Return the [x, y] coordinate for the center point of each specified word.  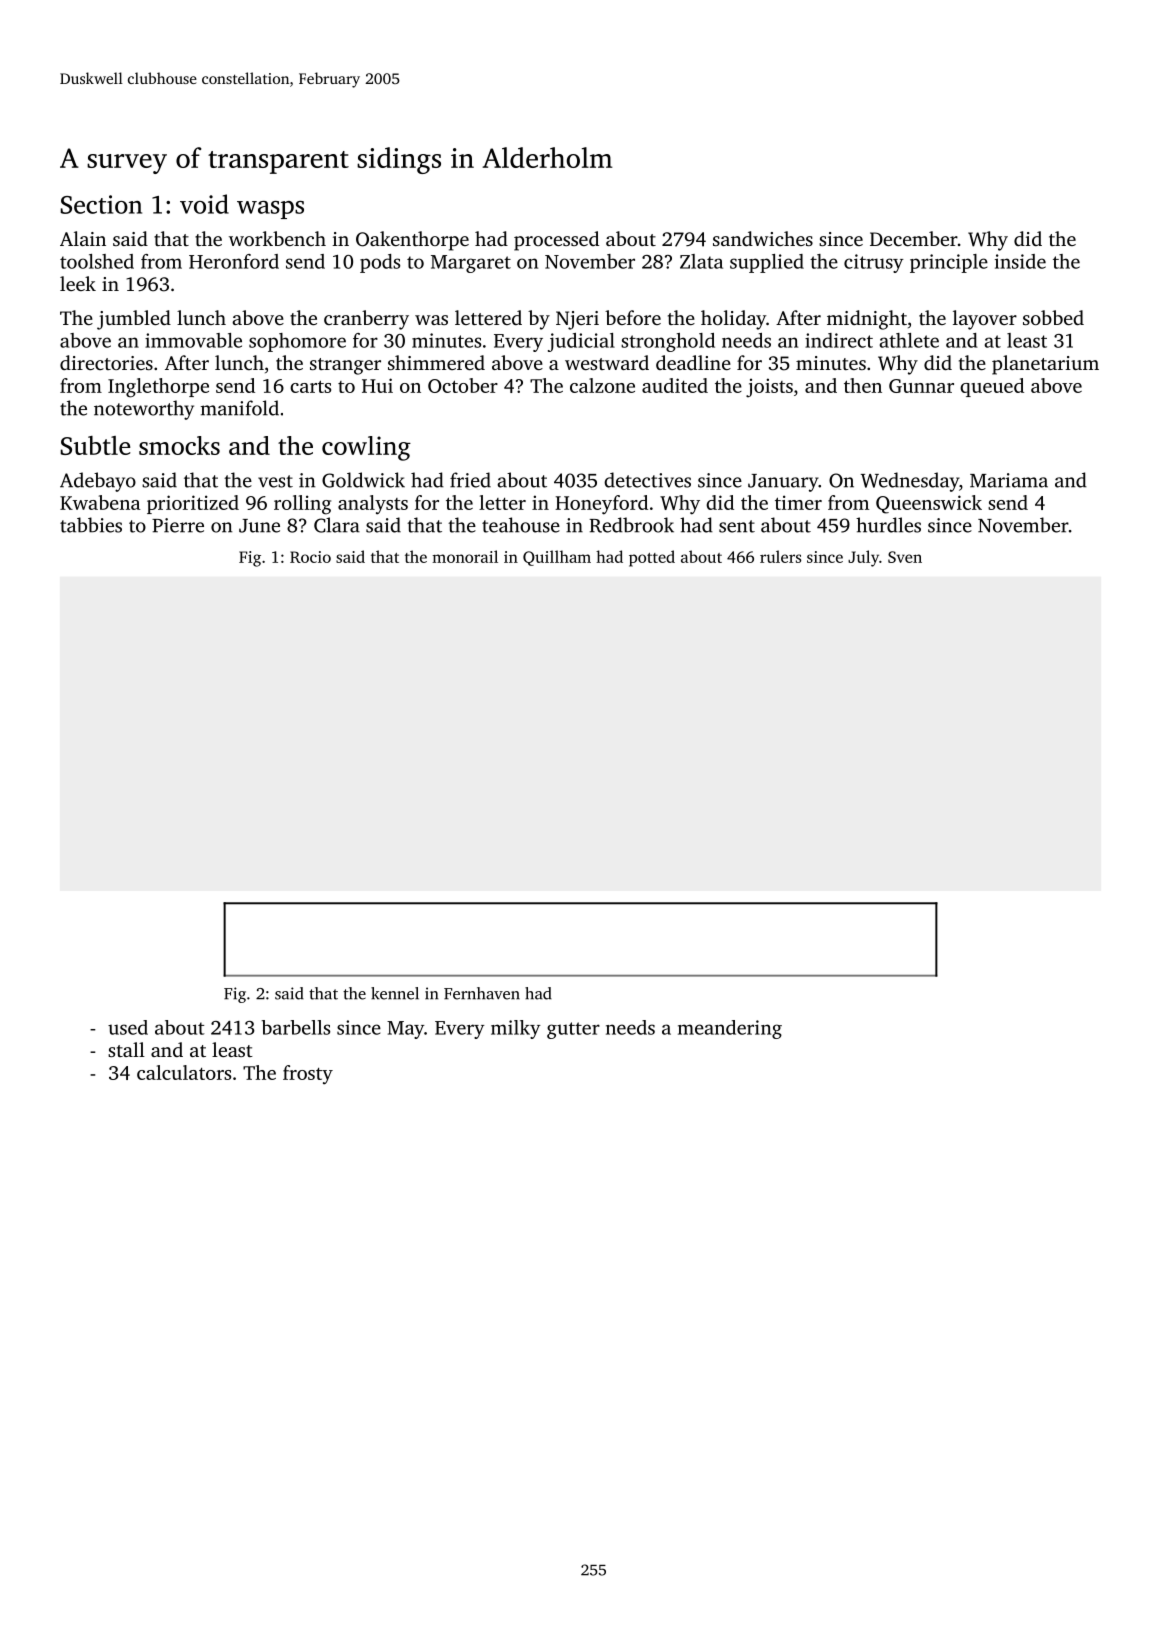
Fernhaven [482, 993]
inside [1020, 261]
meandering [730, 1029]
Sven [905, 557]
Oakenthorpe [412, 241]
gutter [573, 1030]
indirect [839, 340]
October [463, 385]
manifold [240, 408]
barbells [296, 1027]
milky [516, 1029]
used [128, 1027]
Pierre [178, 525]
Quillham [557, 558]
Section [101, 204]
